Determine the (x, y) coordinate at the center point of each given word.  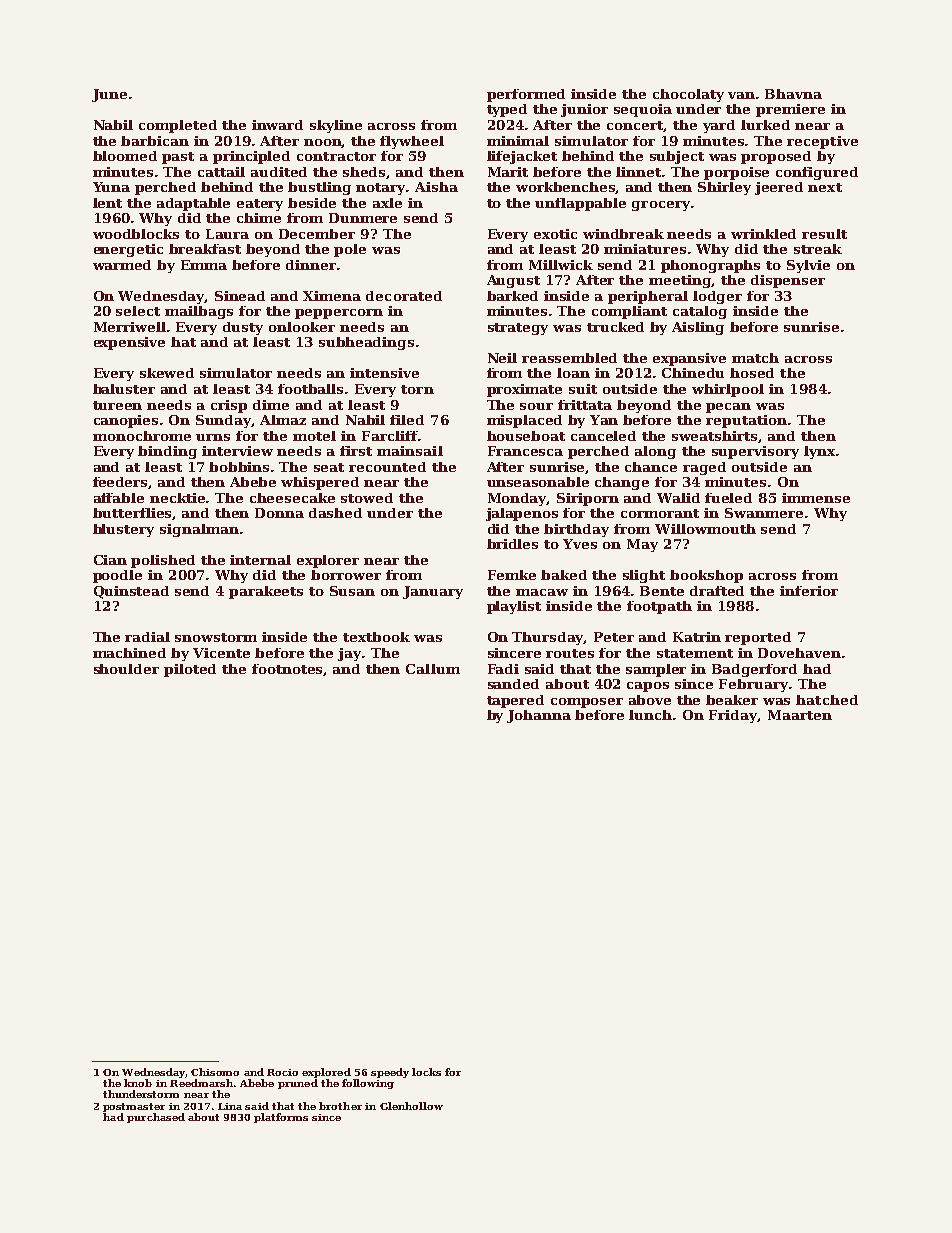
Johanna (539, 716)
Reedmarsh (201, 1083)
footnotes (288, 670)
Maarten (800, 715)
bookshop (706, 576)
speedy (390, 1073)
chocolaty (688, 95)
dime (271, 405)
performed (526, 95)
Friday (733, 716)
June (109, 95)
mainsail (410, 451)
